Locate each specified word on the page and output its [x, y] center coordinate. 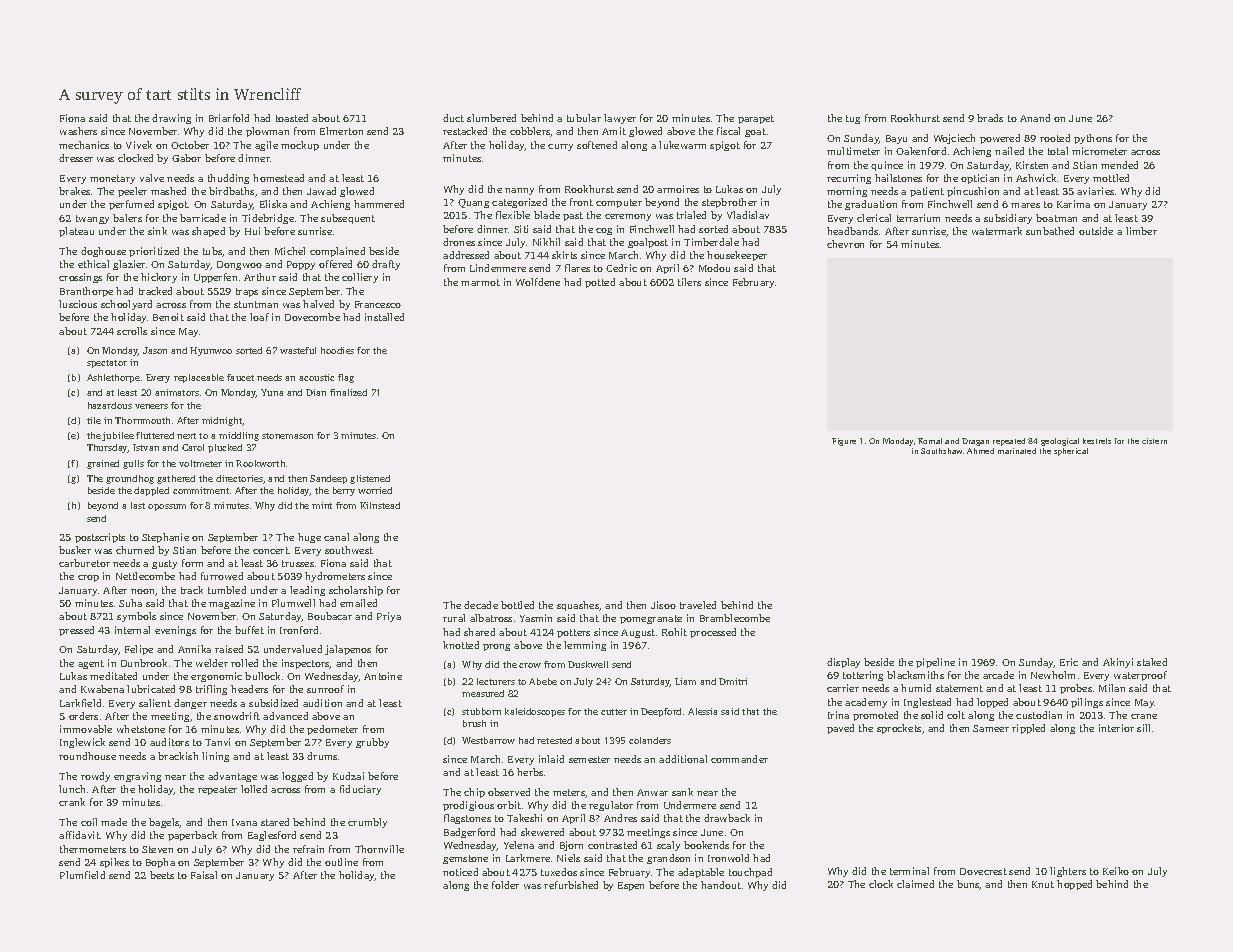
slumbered [491, 118]
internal [132, 630]
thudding [228, 179]
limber [1141, 231]
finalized [348, 392]
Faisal [204, 875]
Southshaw [941, 451]
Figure [844, 442]
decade [481, 605]
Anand [1035, 118]
